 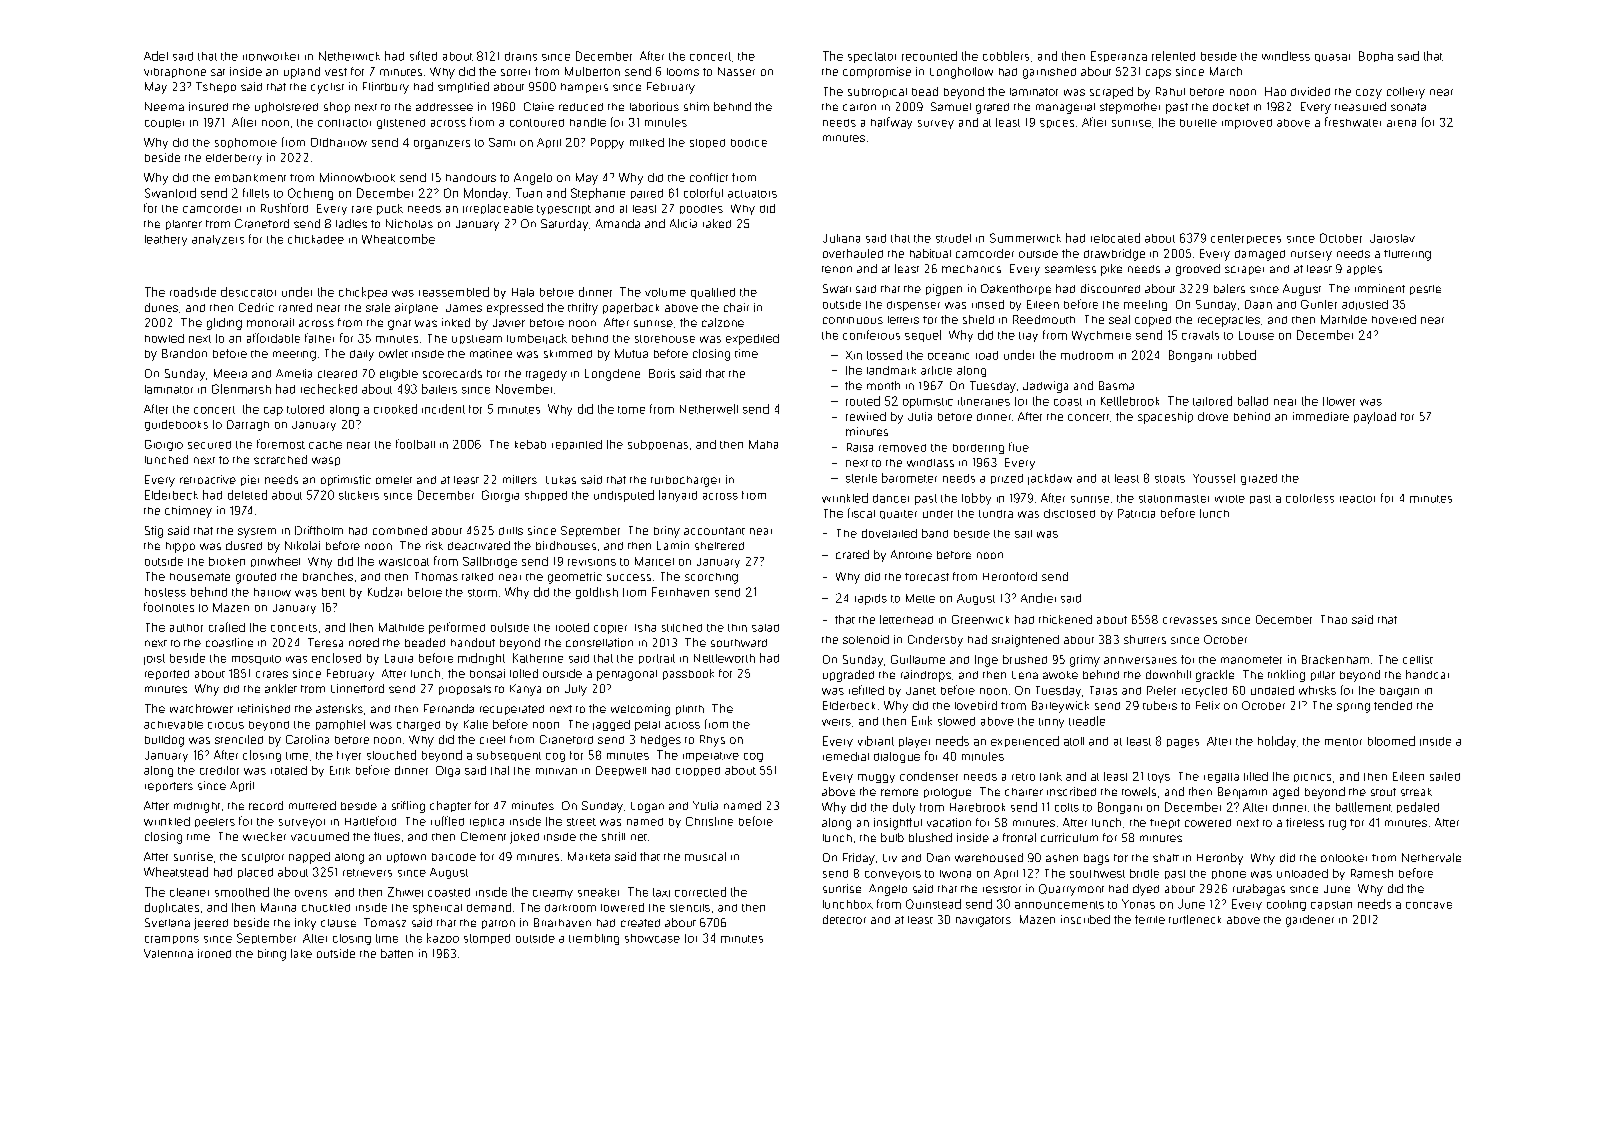 What do you see at coordinates (935, 641) in the screenshot?
I see `Cindersby` at bounding box center [935, 641].
